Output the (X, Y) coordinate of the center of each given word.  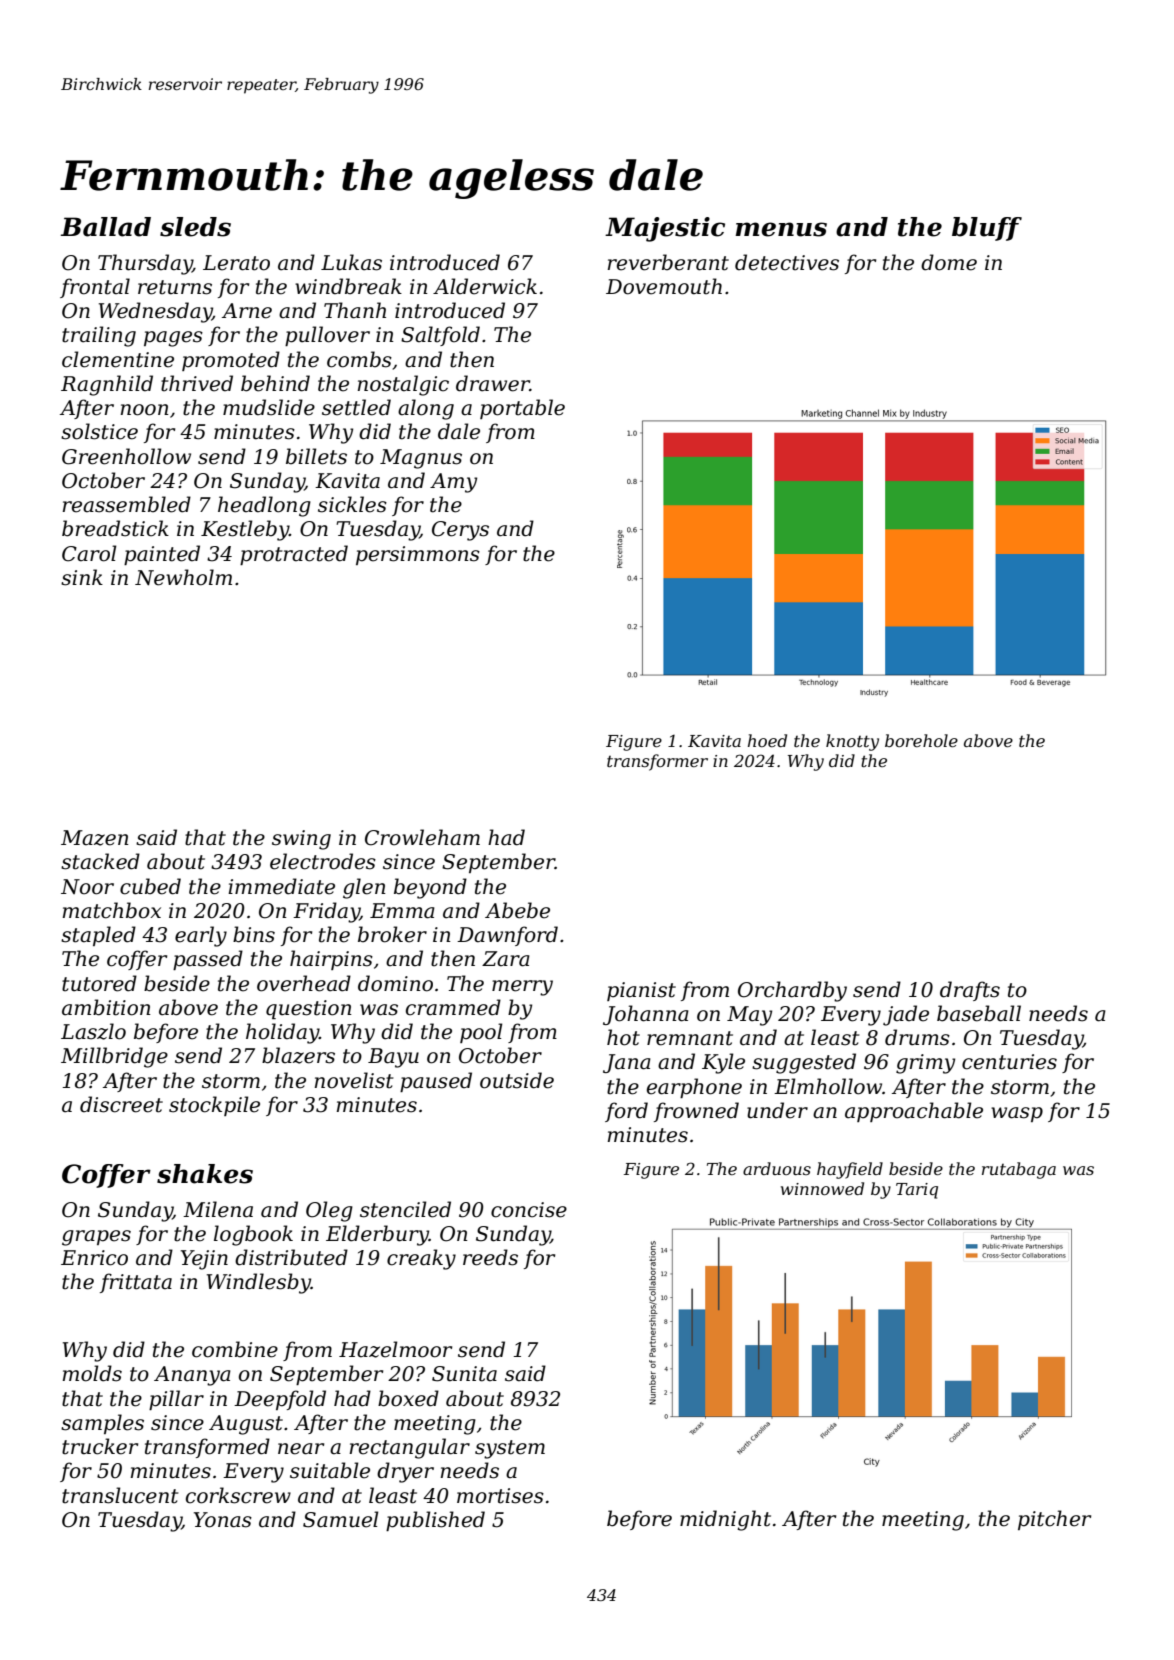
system (510, 1449)
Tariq (917, 1191)
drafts (970, 991)
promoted (231, 361)
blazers (298, 1055)
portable (522, 409)
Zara (506, 959)
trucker (100, 1446)
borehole (921, 740)
